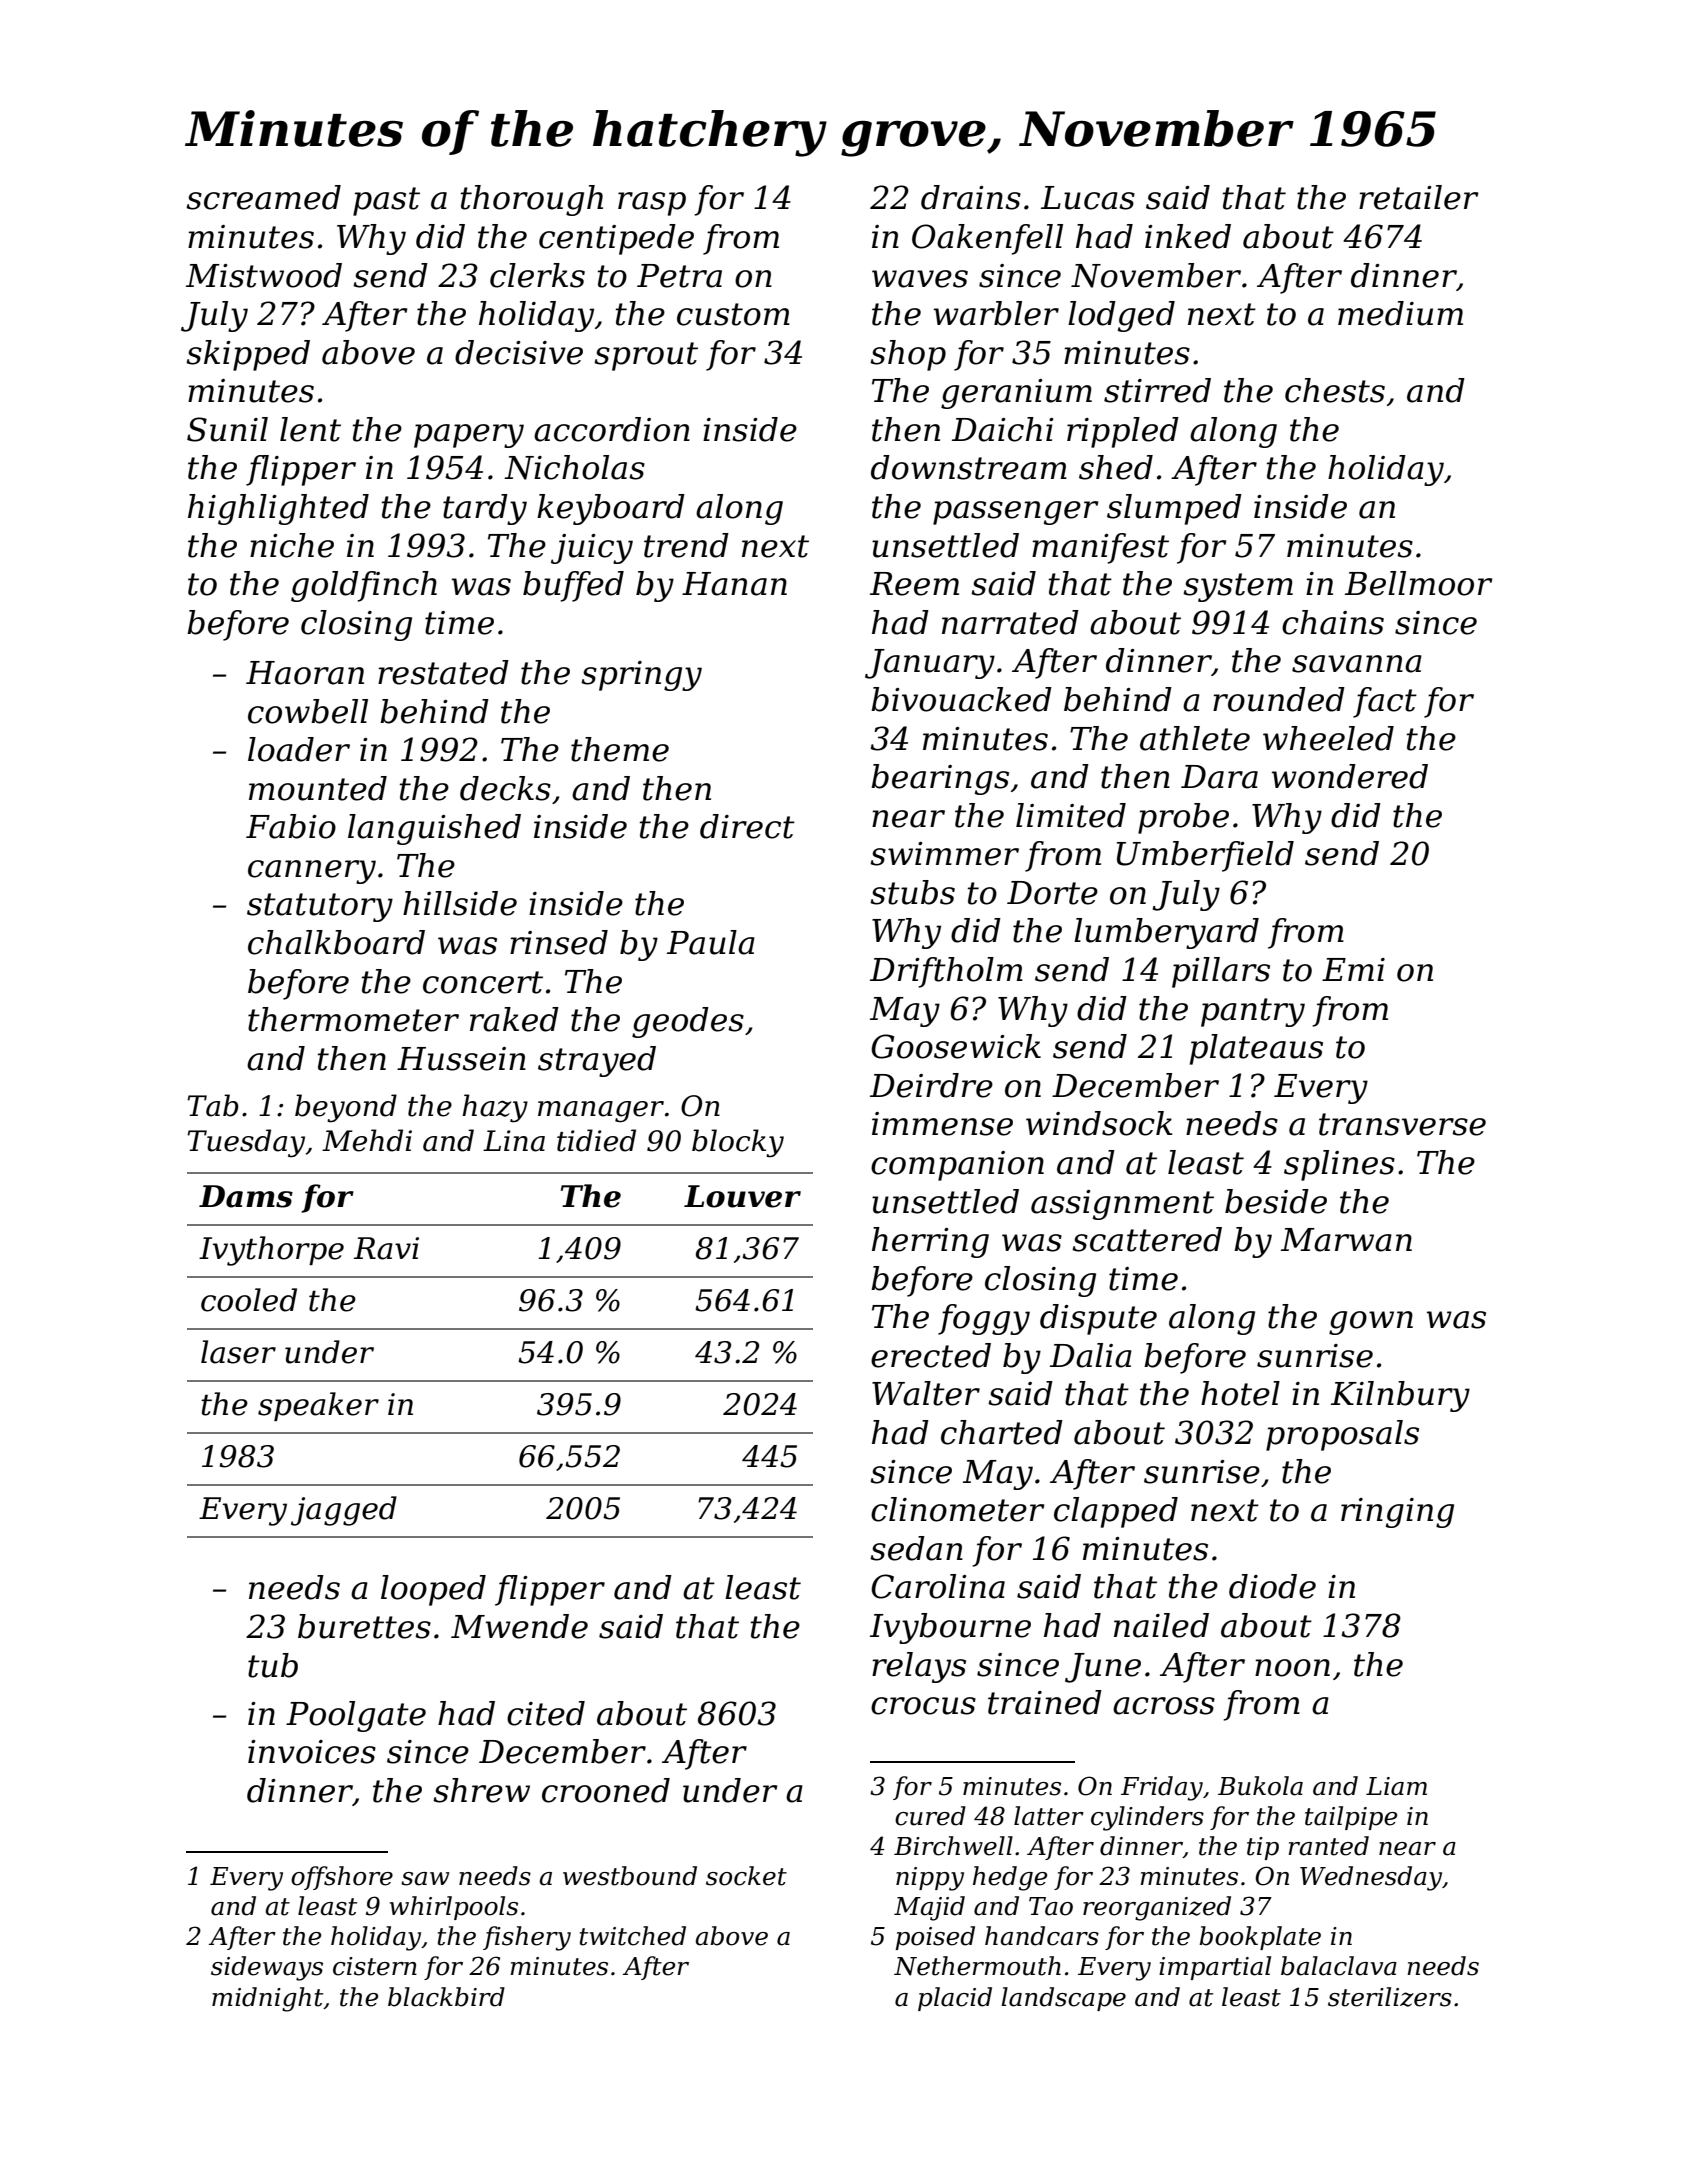 This document has width=1683, height=2178. I want to click on screamed, so click(263, 197).
